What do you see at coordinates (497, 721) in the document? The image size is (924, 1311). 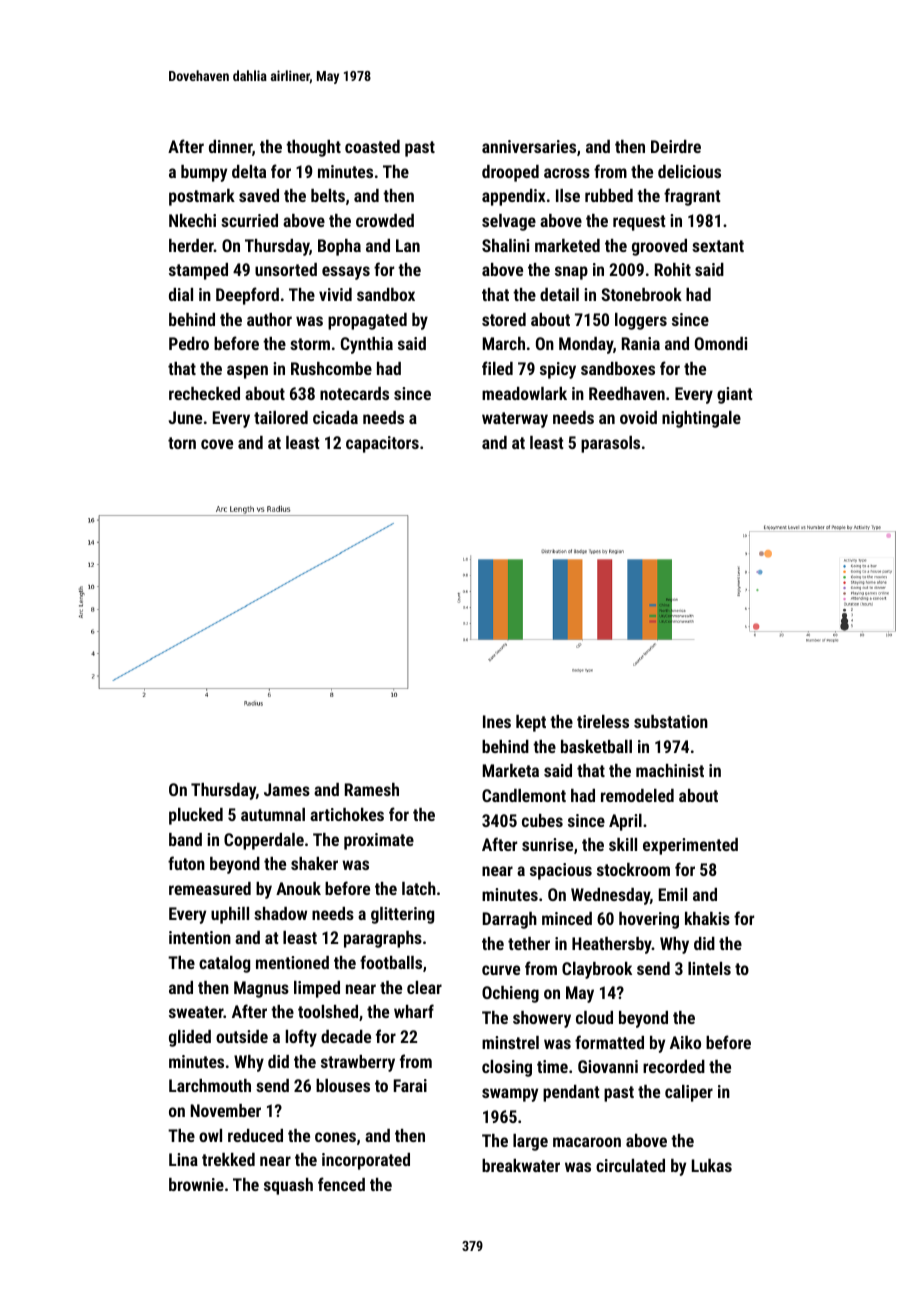 I see `Ines` at bounding box center [497, 721].
